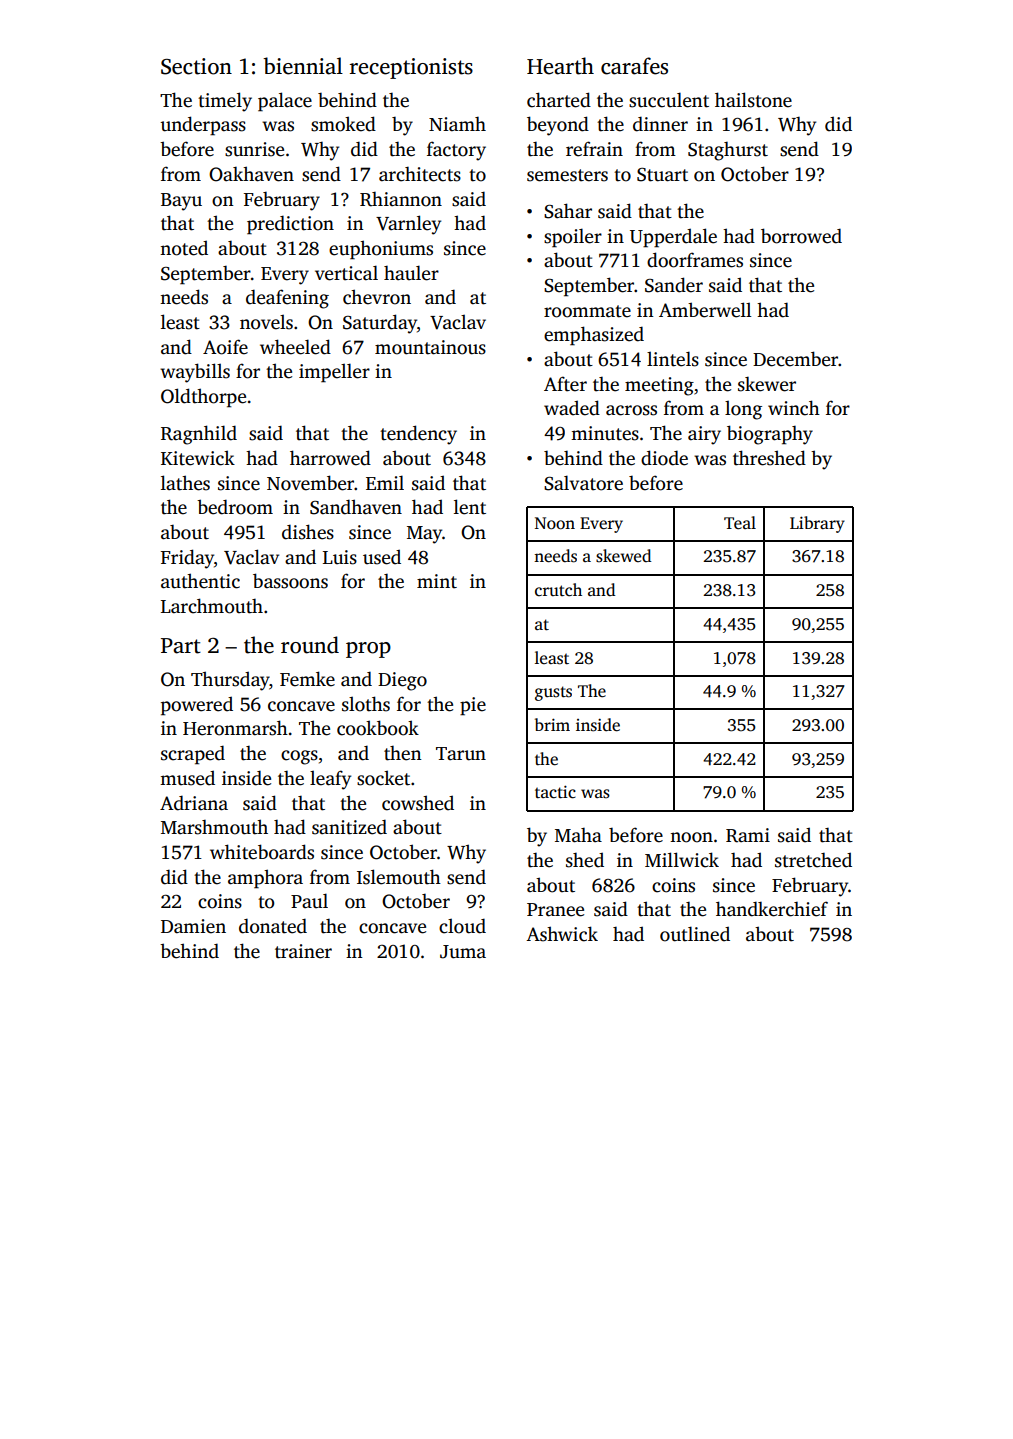 This screenshot has height=1439, width=1013. Describe the element at coordinates (583, 483) in the screenshot. I see `Salvatore` at that location.
